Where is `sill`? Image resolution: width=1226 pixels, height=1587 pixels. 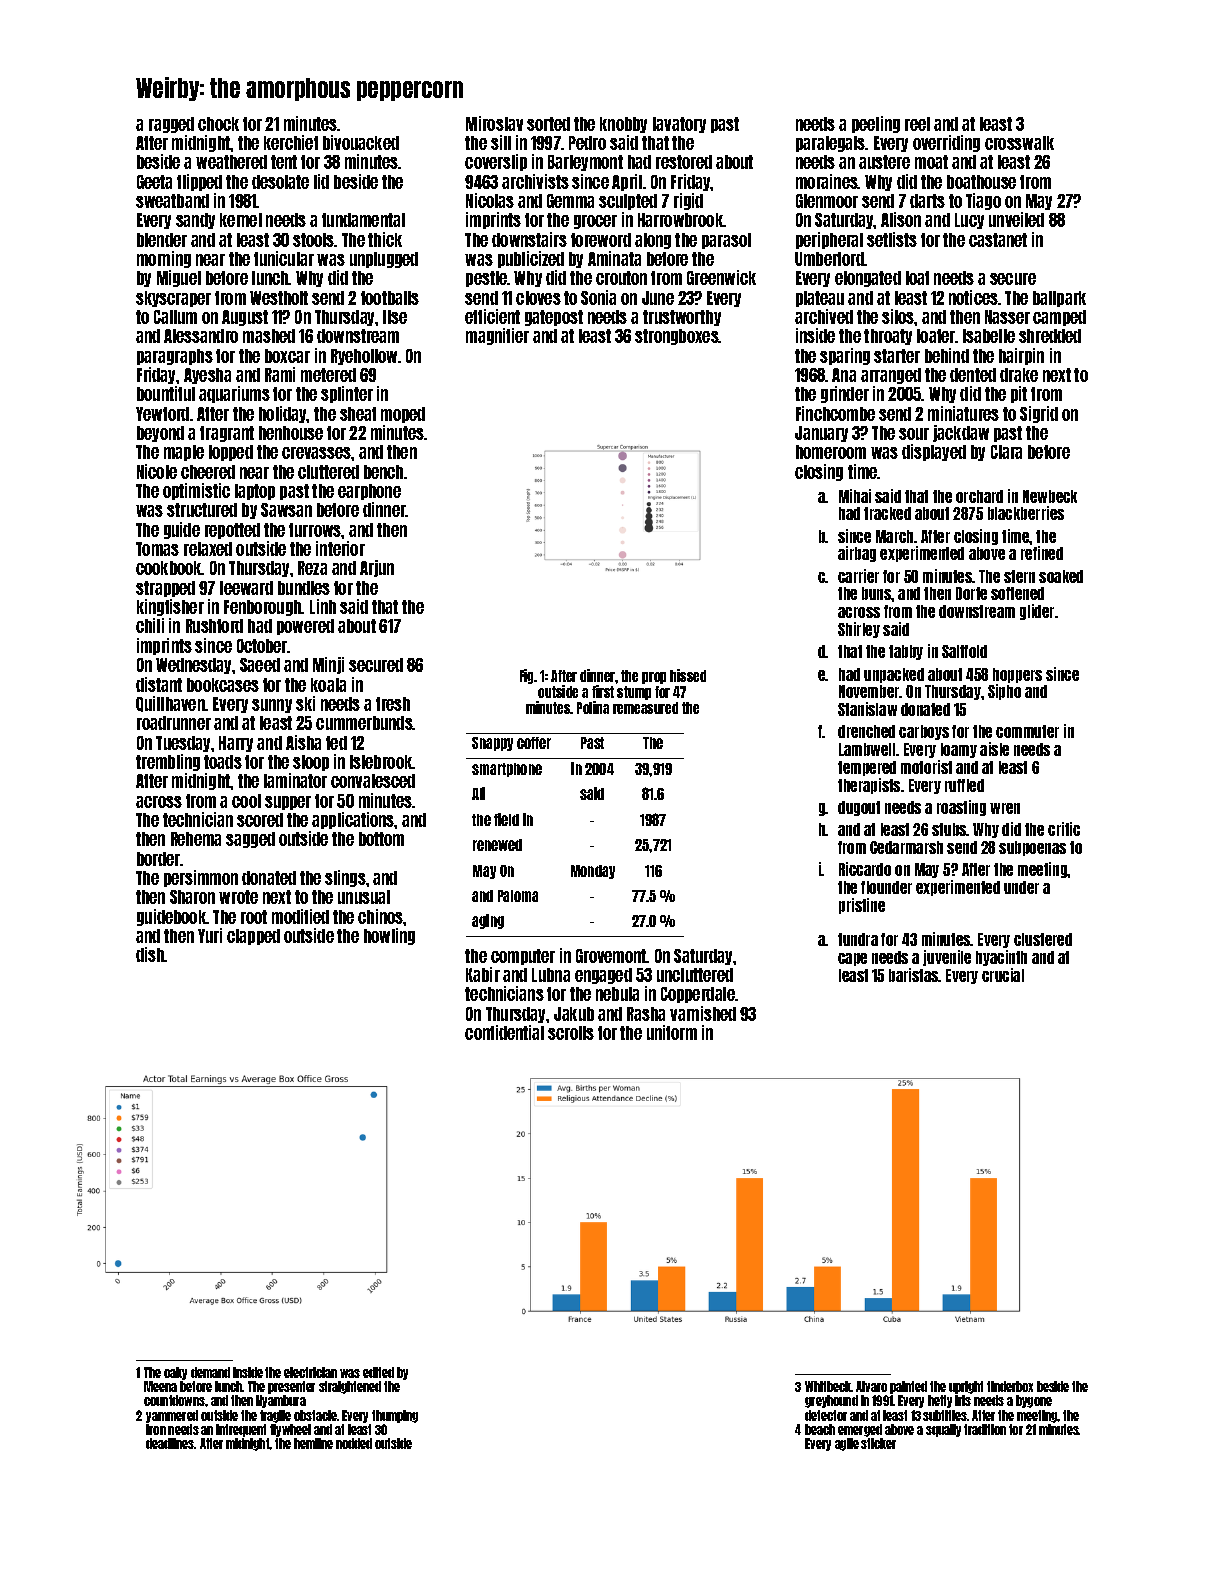 sill is located at coordinates (501, 142).
